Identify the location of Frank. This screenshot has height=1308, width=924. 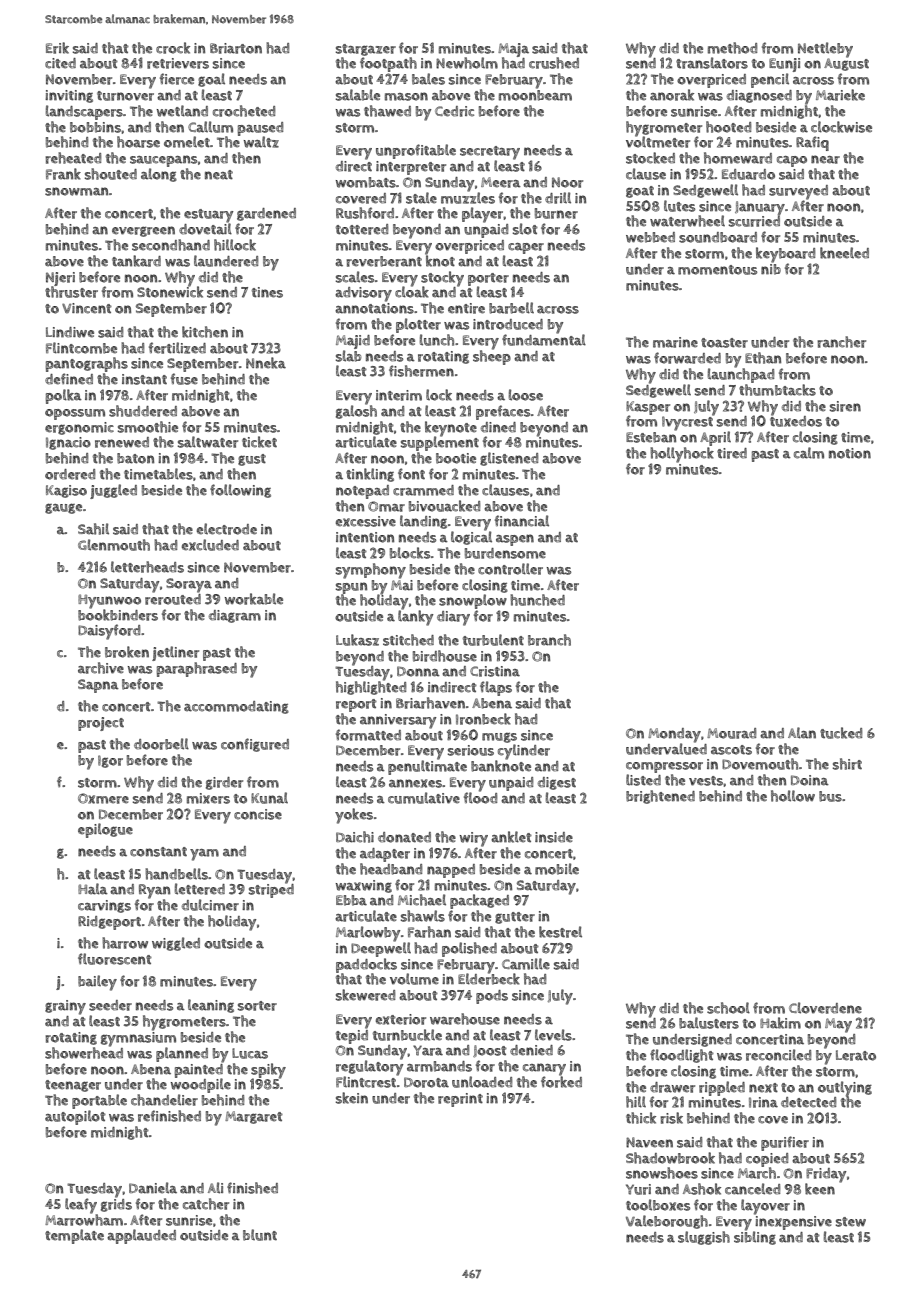
(63, 174).
